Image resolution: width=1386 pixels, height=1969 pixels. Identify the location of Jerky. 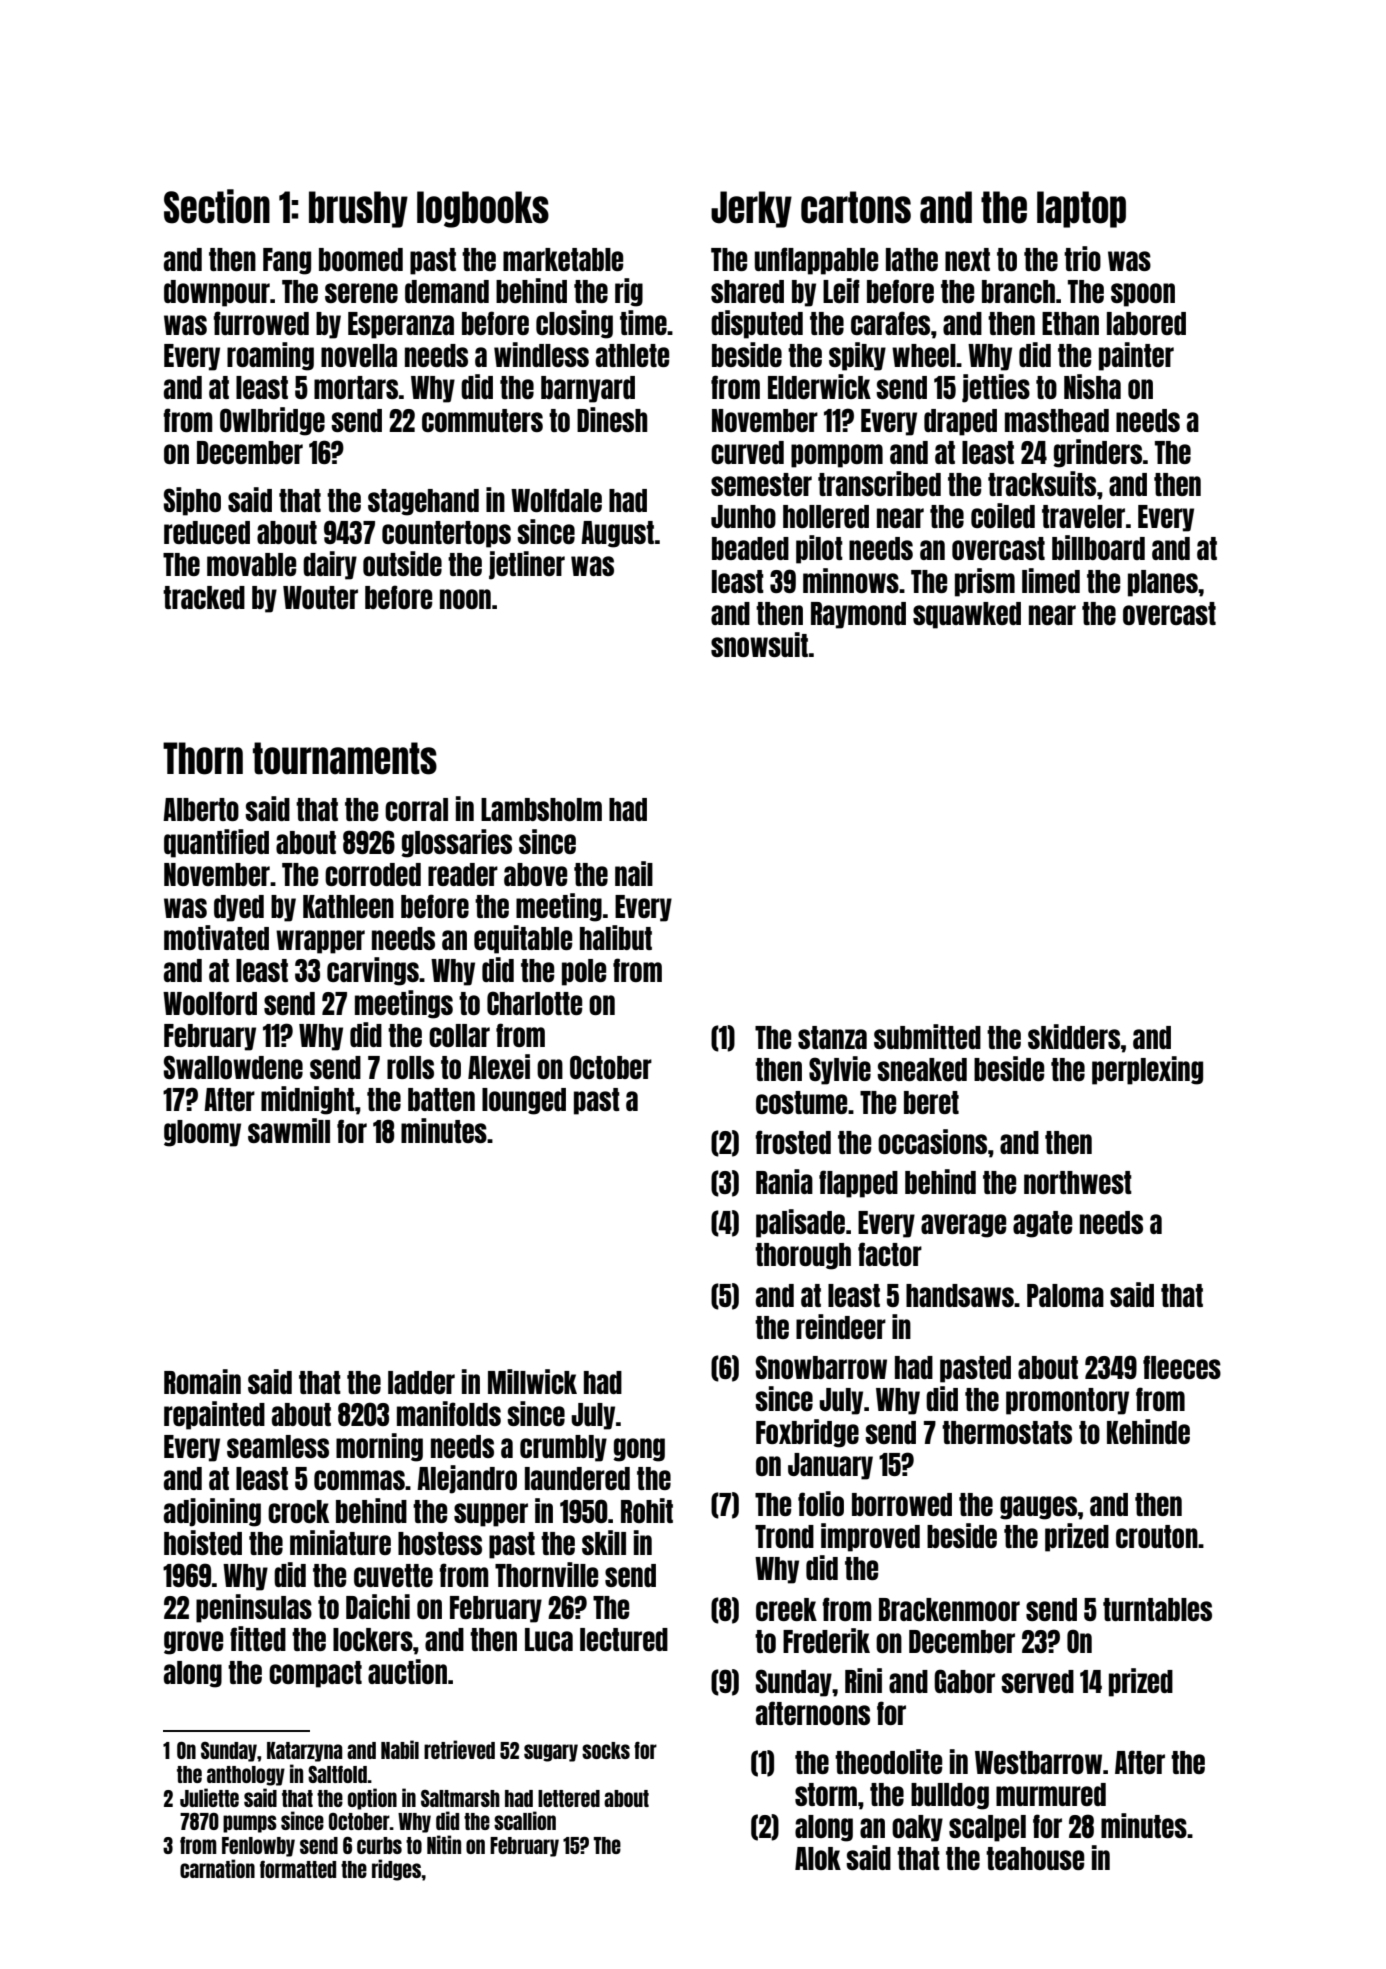
(751, 209).
